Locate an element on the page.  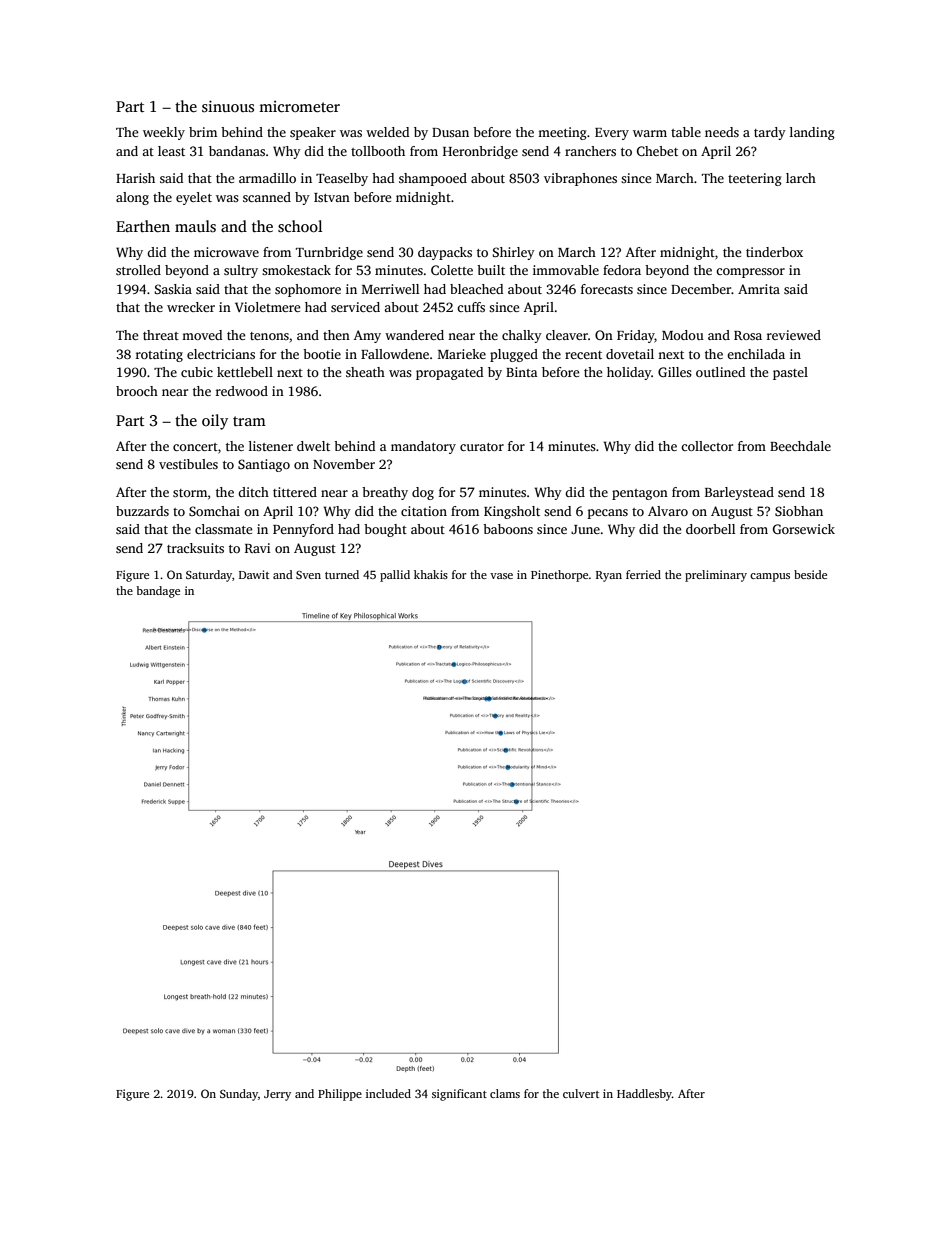
khakis is located at coordinates (431, 574).
